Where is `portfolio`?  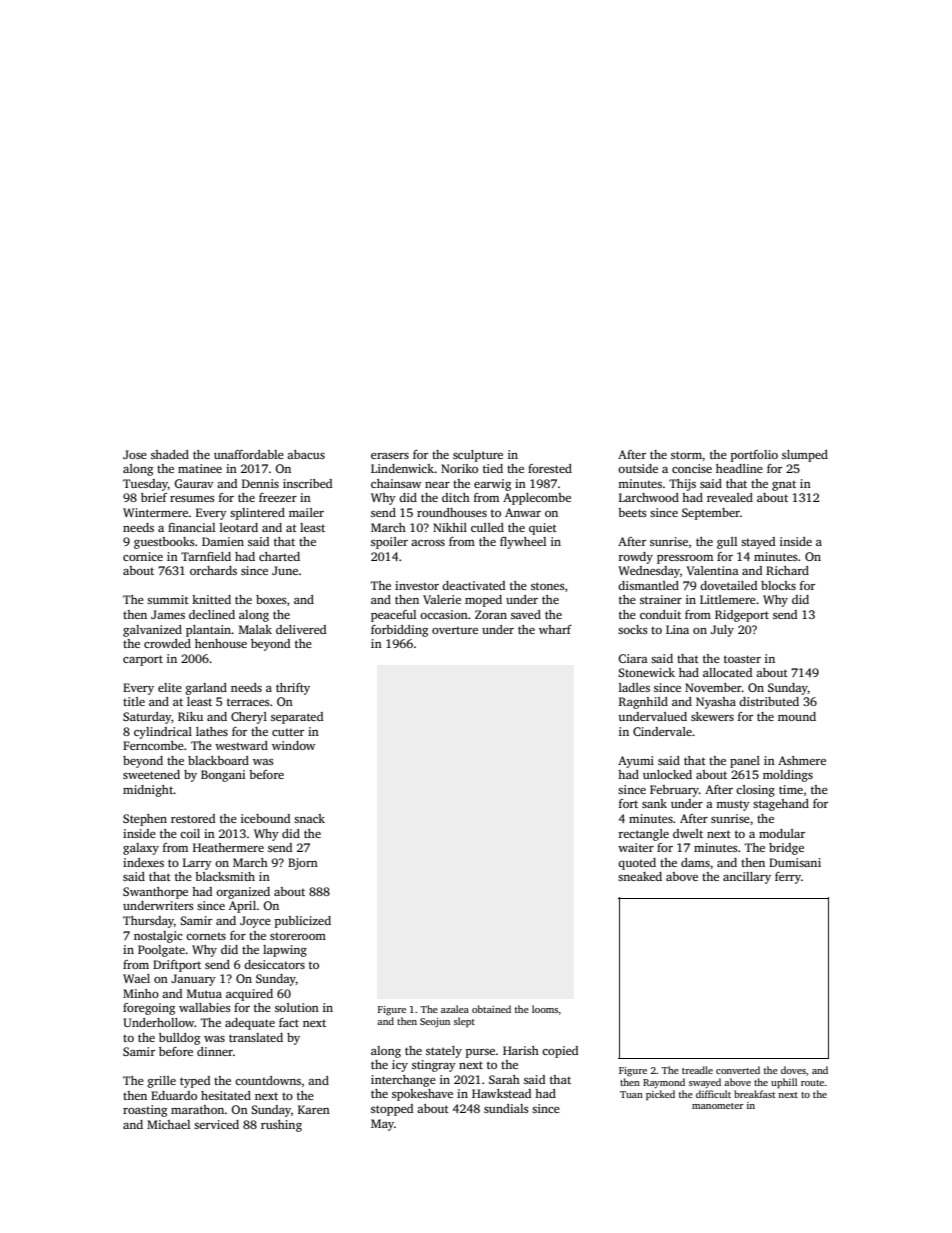
portfolio is located at coordinates (754, 456).
